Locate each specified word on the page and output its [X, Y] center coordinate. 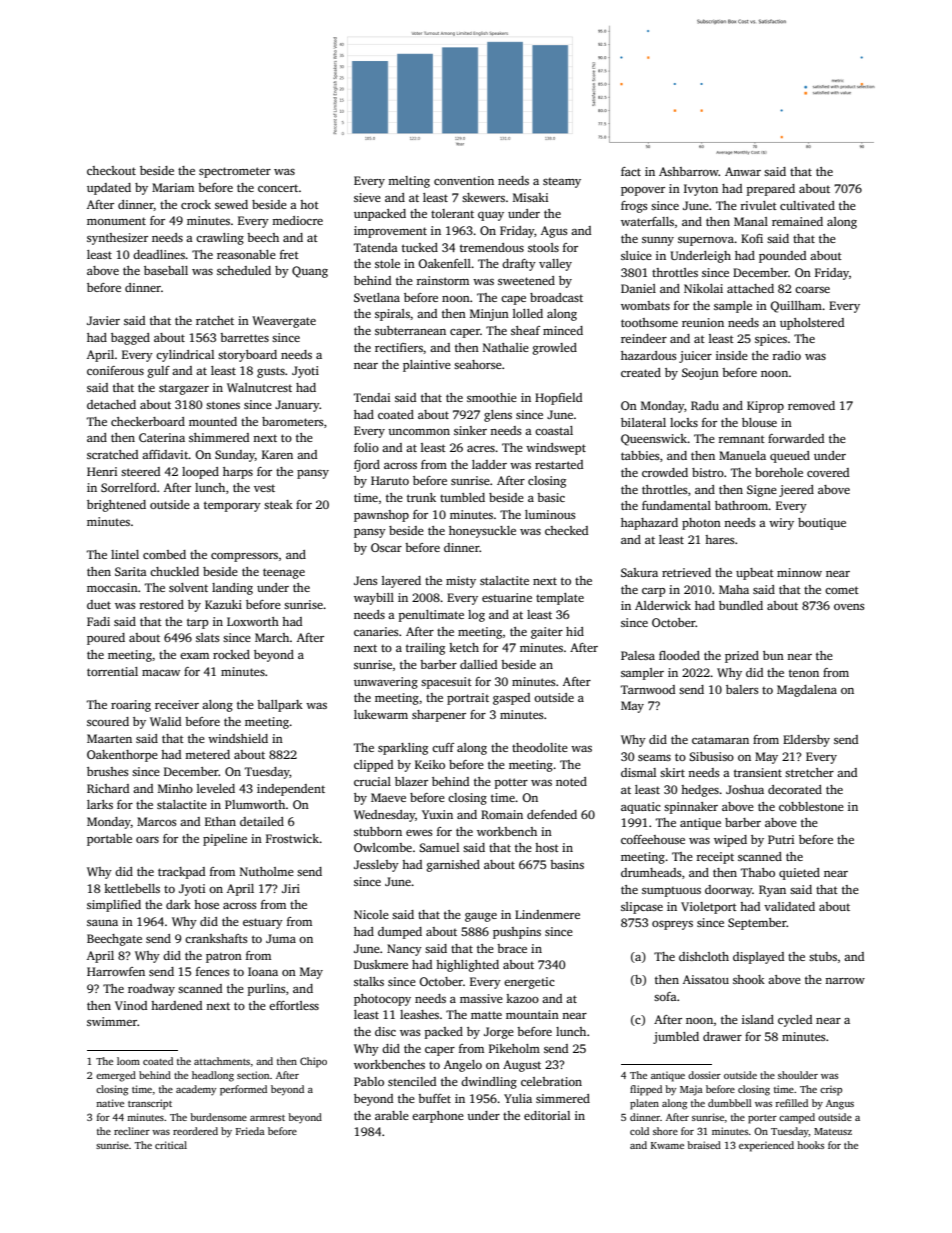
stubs [823, 956]
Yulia [518, 1098]
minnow [799, 572]
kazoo [522, 998]
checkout [111, 170]
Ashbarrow [689, 171]
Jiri [291, 888]
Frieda [250, 1131]
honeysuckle [482, 532]
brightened [116, 506]
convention [464, 180]
